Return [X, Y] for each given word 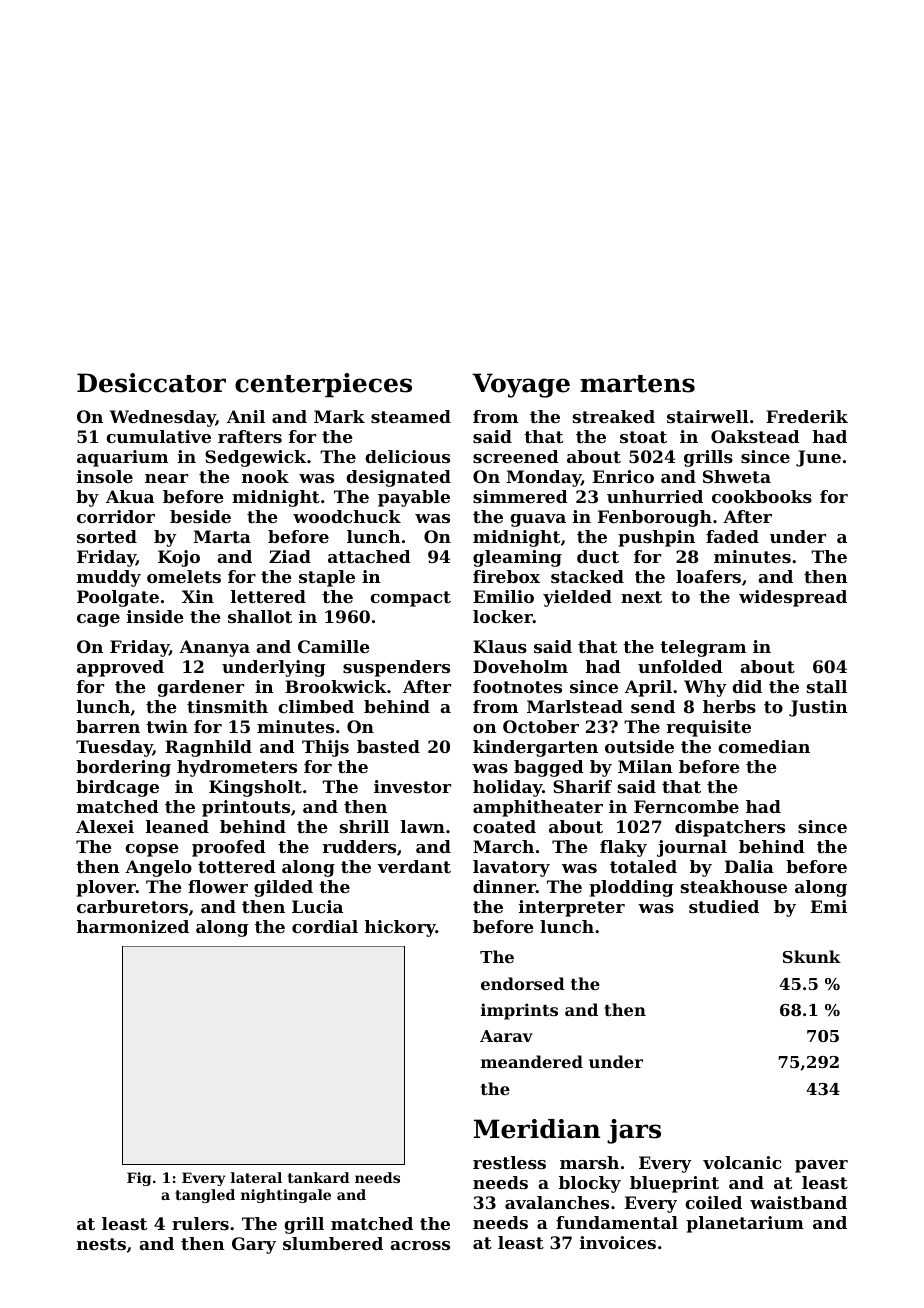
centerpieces [323, 385]
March [503, 846]
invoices [618, 1242]
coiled [713, 1202]
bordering [123, 768]
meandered [532, 1061]
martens [637, 384]
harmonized [133, 926]
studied [724, 906]
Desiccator [151, 383]
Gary [254, 1245]
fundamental [617, 1222]
